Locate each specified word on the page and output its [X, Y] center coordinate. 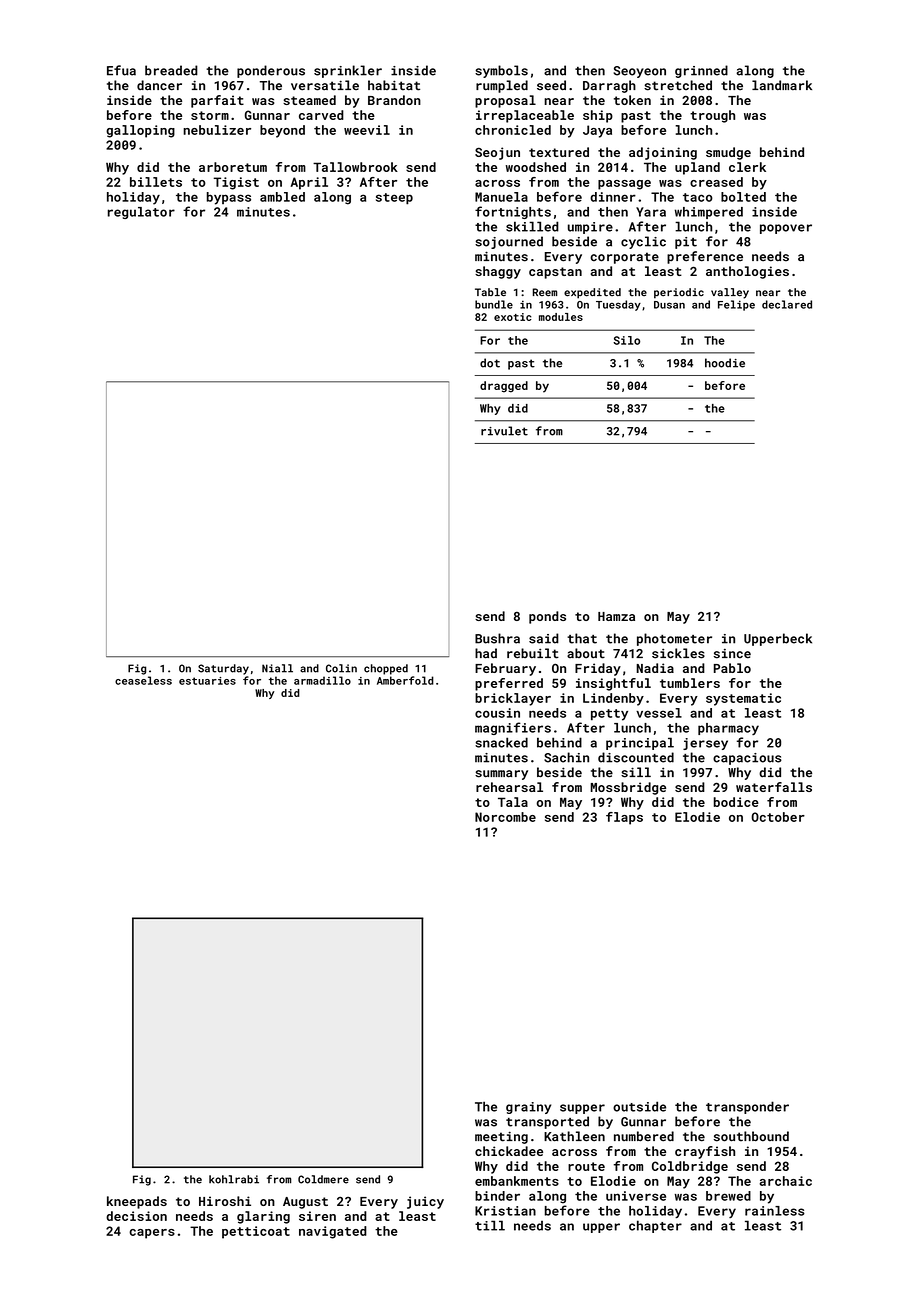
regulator [141, 213]
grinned [701, 71]
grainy [528, 1108]
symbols [501, 71]
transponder [747, 1107]
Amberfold [405, 680]
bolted [743, 197]
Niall [277, 668]
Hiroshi [225, 1201]
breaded [171, 70]
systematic [743, 699]
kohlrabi [234, 1179]
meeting [501, 1137]
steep [394, 199]
